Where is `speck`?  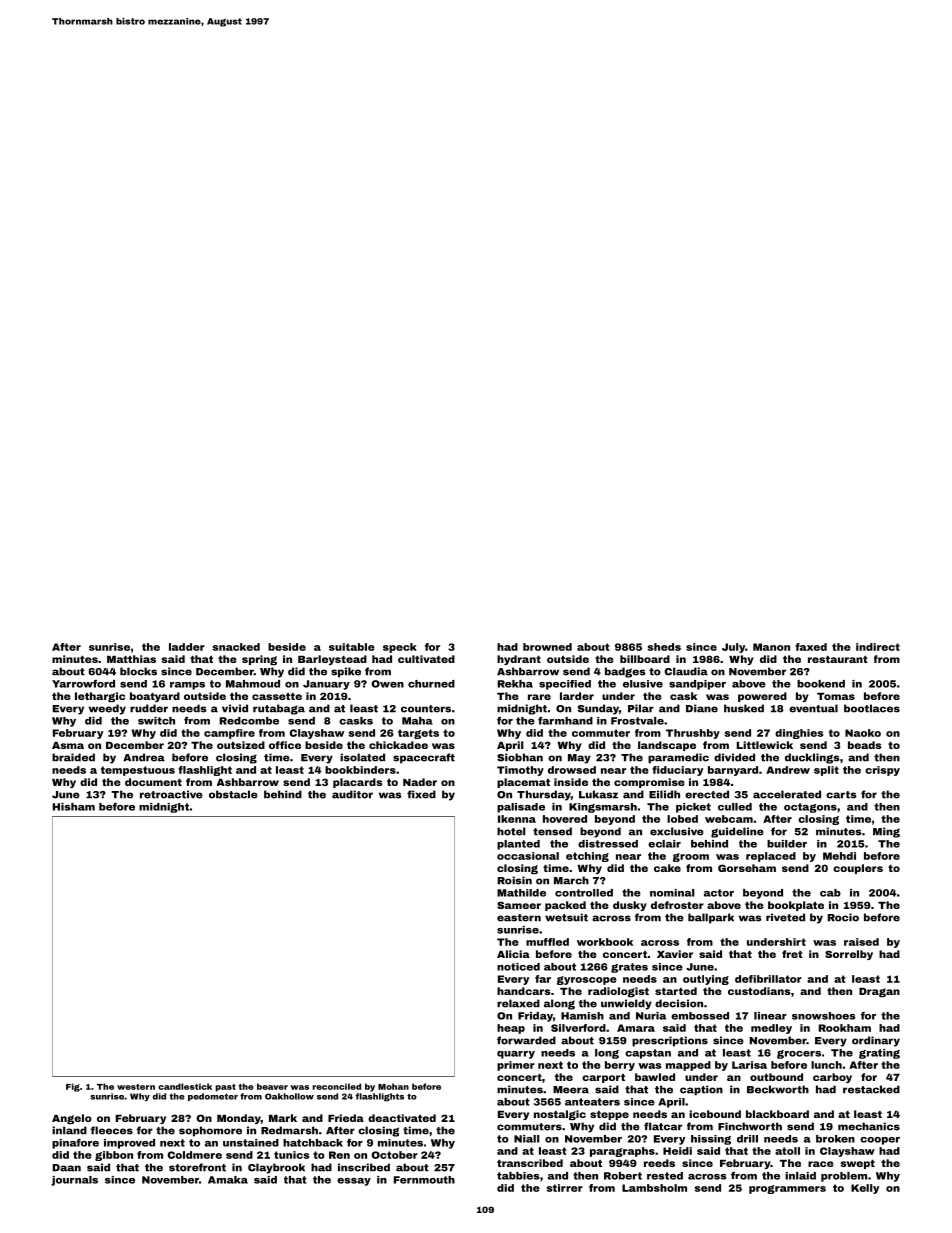 speck is located at coordinates (400, 648).
